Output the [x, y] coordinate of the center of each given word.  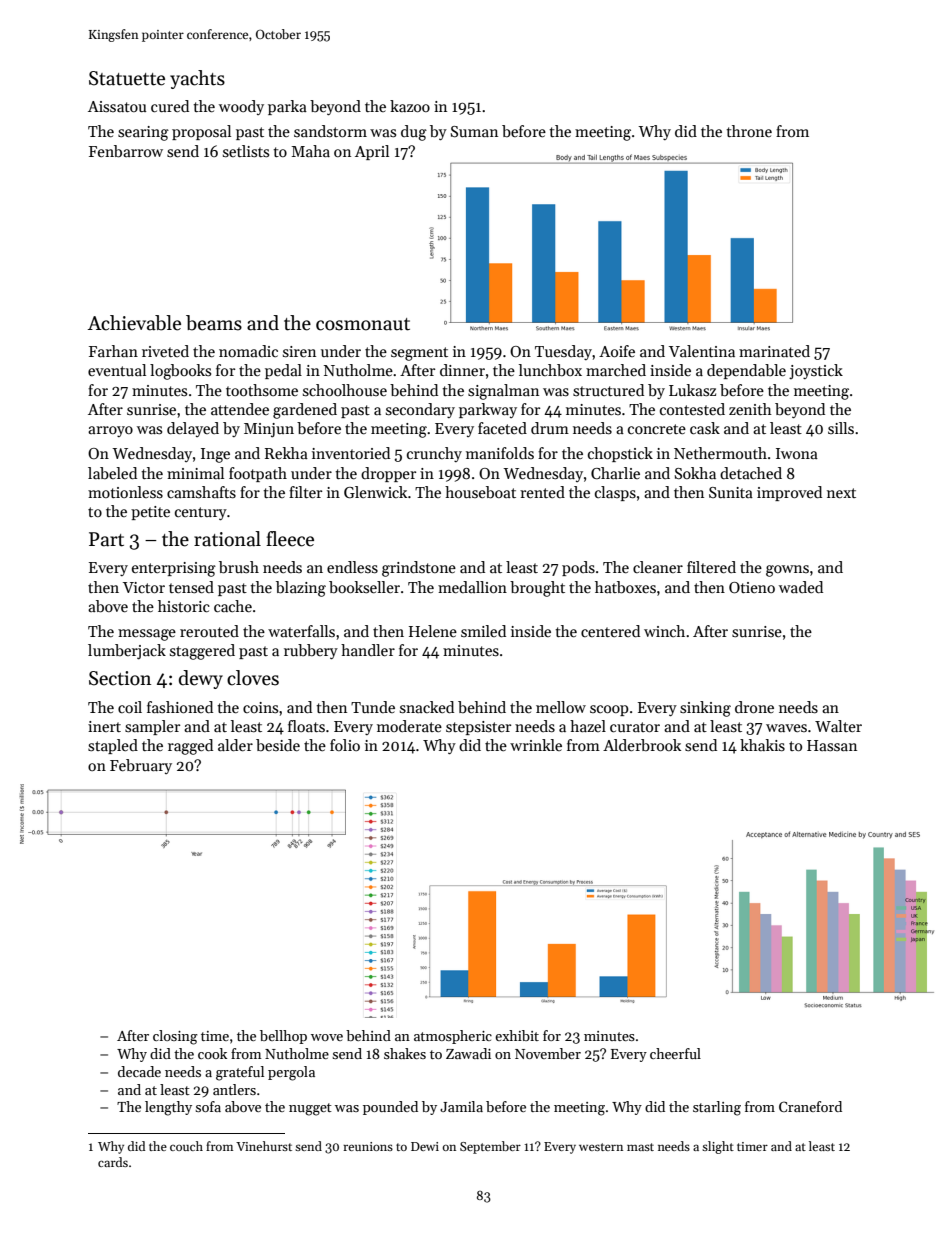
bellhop [283, 1037]
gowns [787, 571]
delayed [193, 429]
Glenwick [375, 492]
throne [749, 131]
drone [754, 707]
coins [260, 707]
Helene [433, 631]
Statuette [127, 78]
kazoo [410, 106]
